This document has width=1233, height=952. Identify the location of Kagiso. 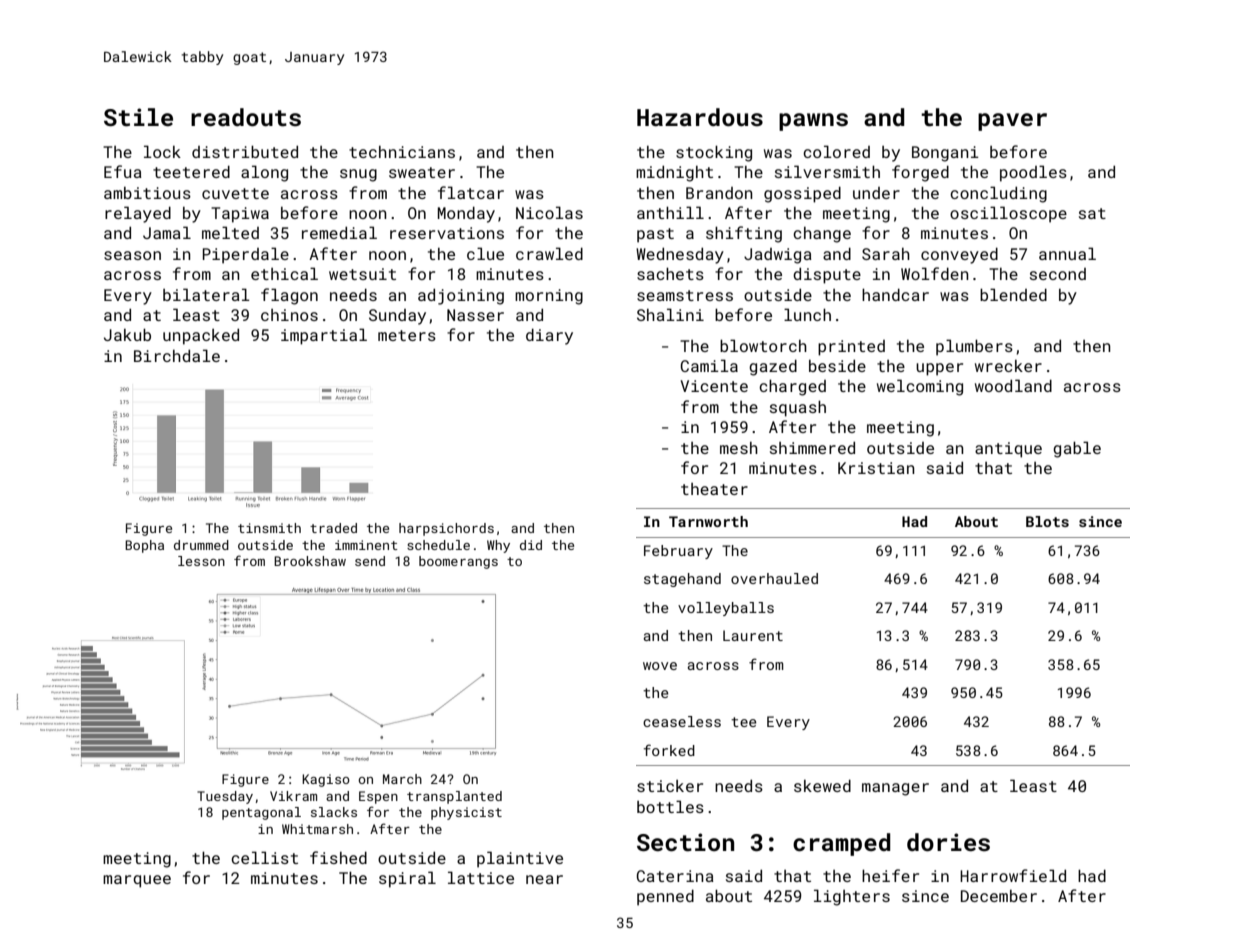
(326, 780).
